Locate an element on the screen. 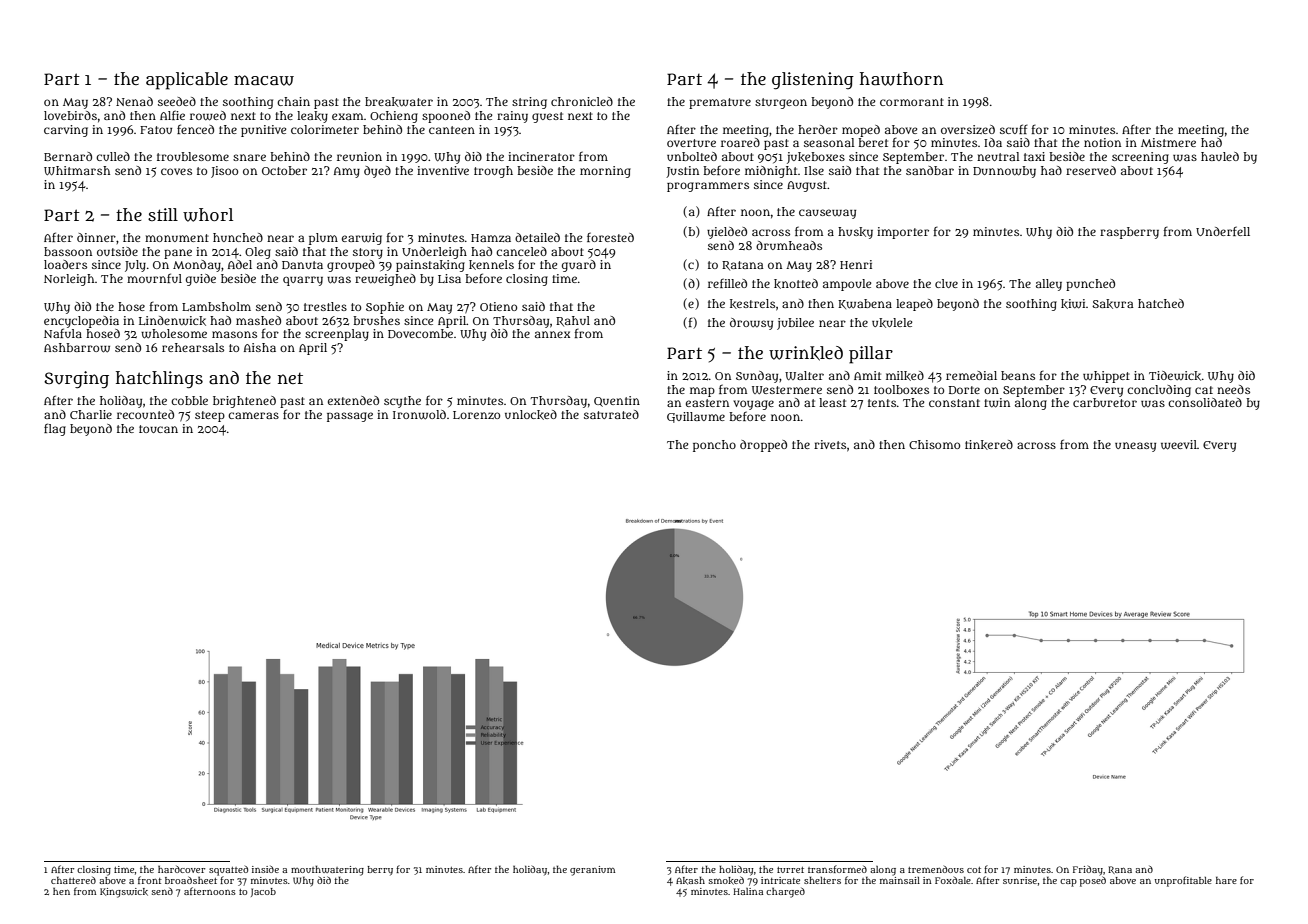 The width and height of the screenshot is (1308, 924). pillar is located at coordinates (871, 355).
